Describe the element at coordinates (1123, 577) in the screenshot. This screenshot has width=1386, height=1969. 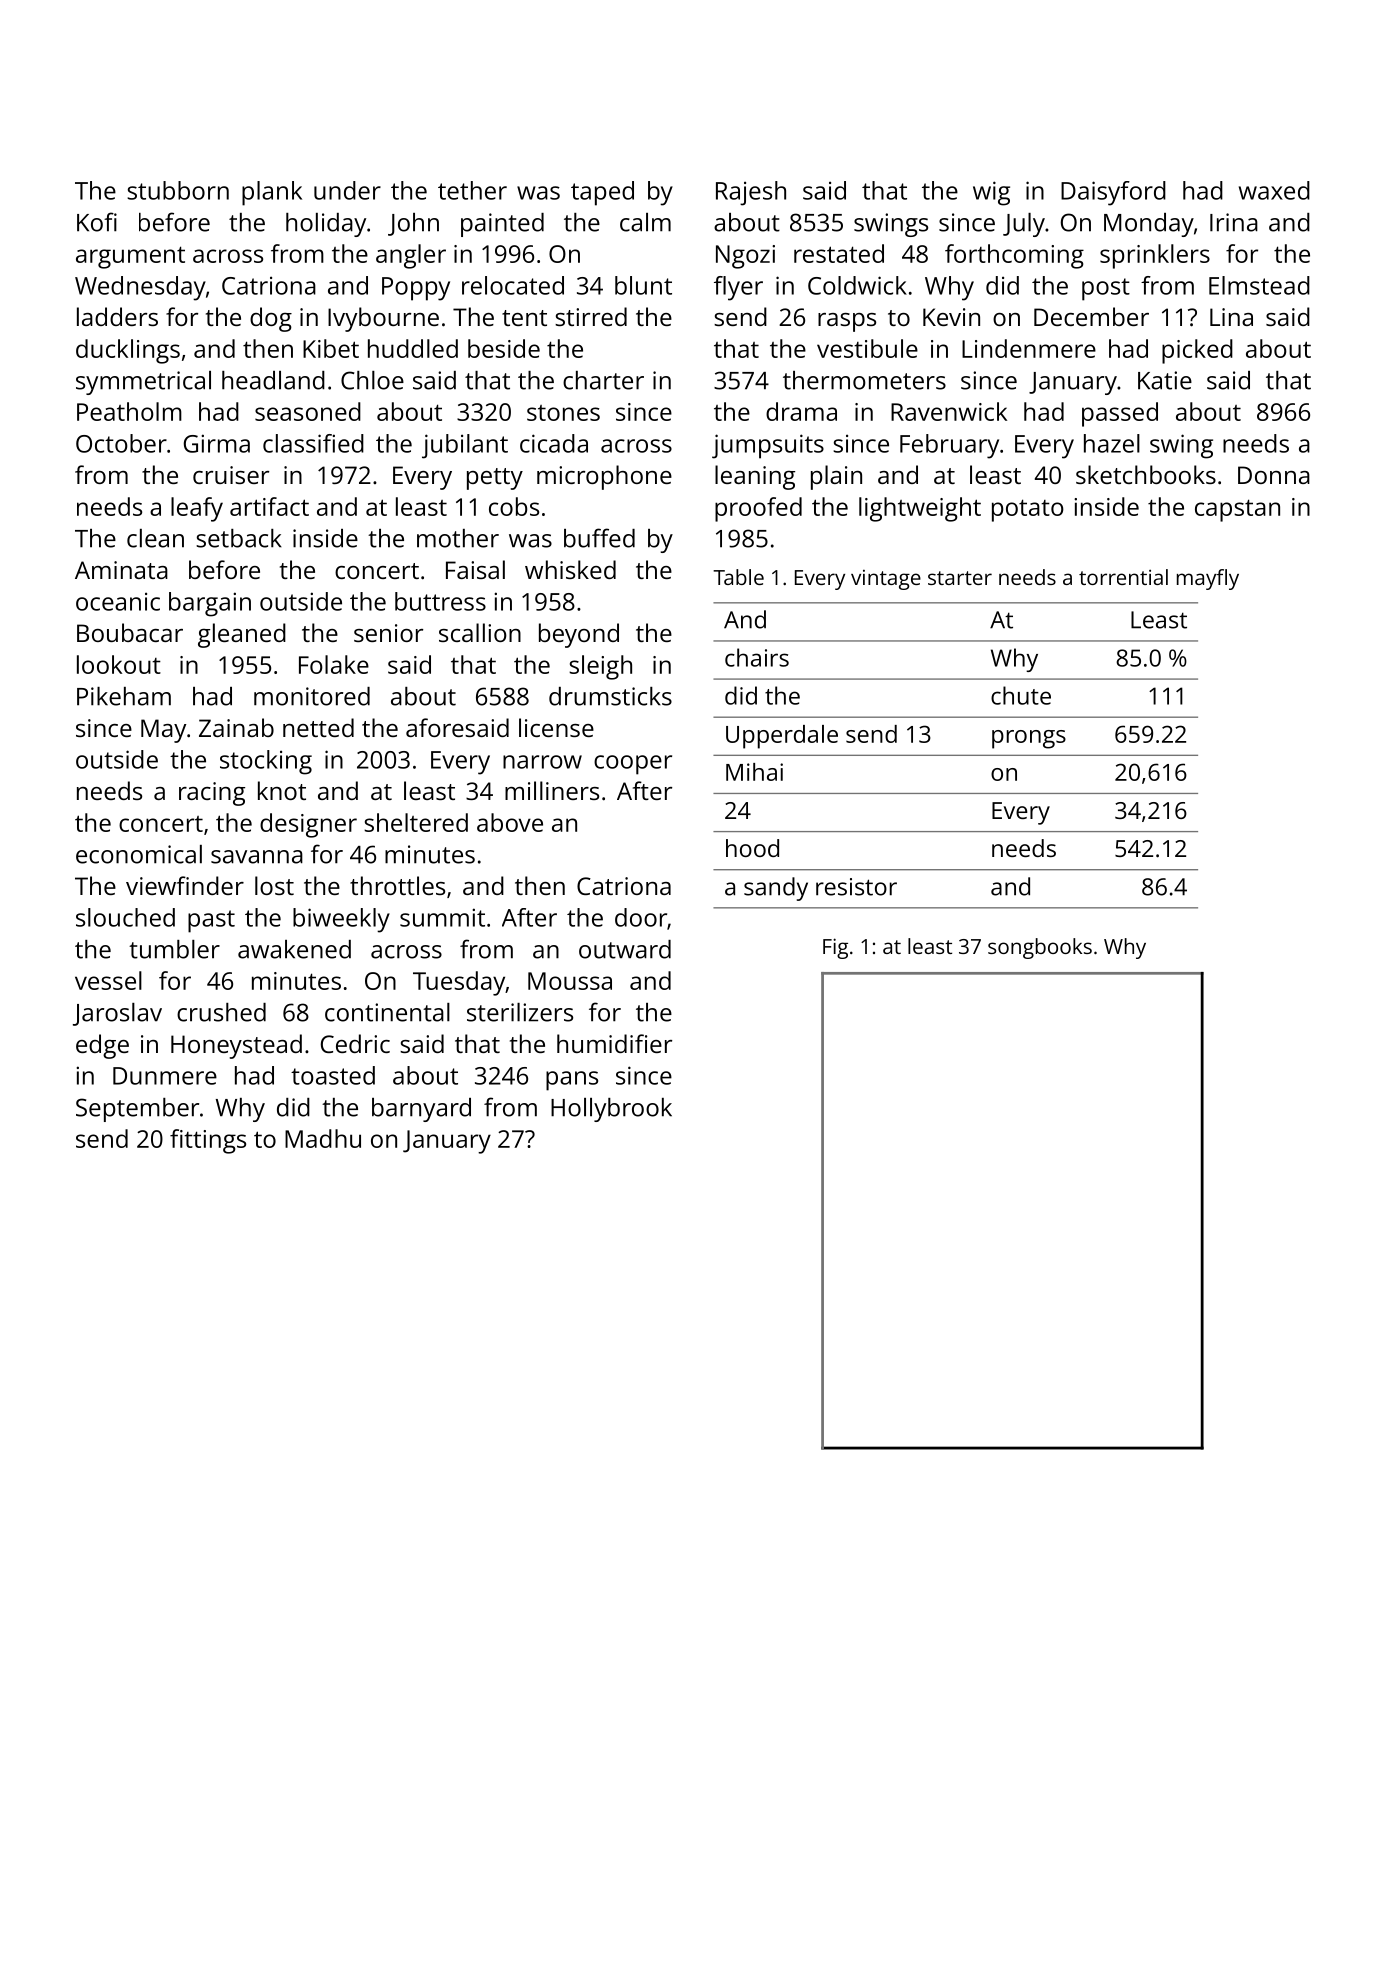
I see `torrential` at that location.
